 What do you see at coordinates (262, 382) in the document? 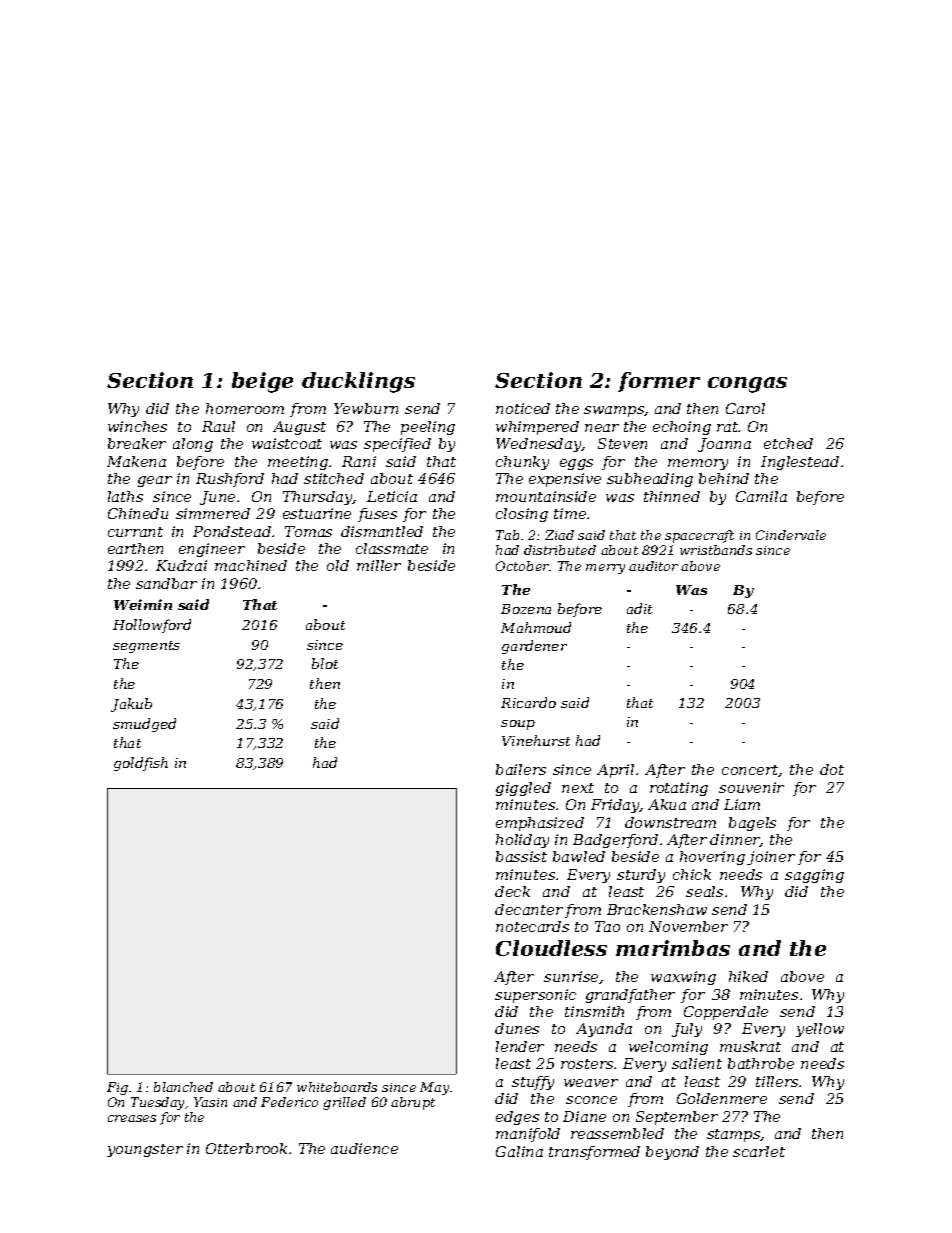
I see `beige` at bounding box center [262, 382].
